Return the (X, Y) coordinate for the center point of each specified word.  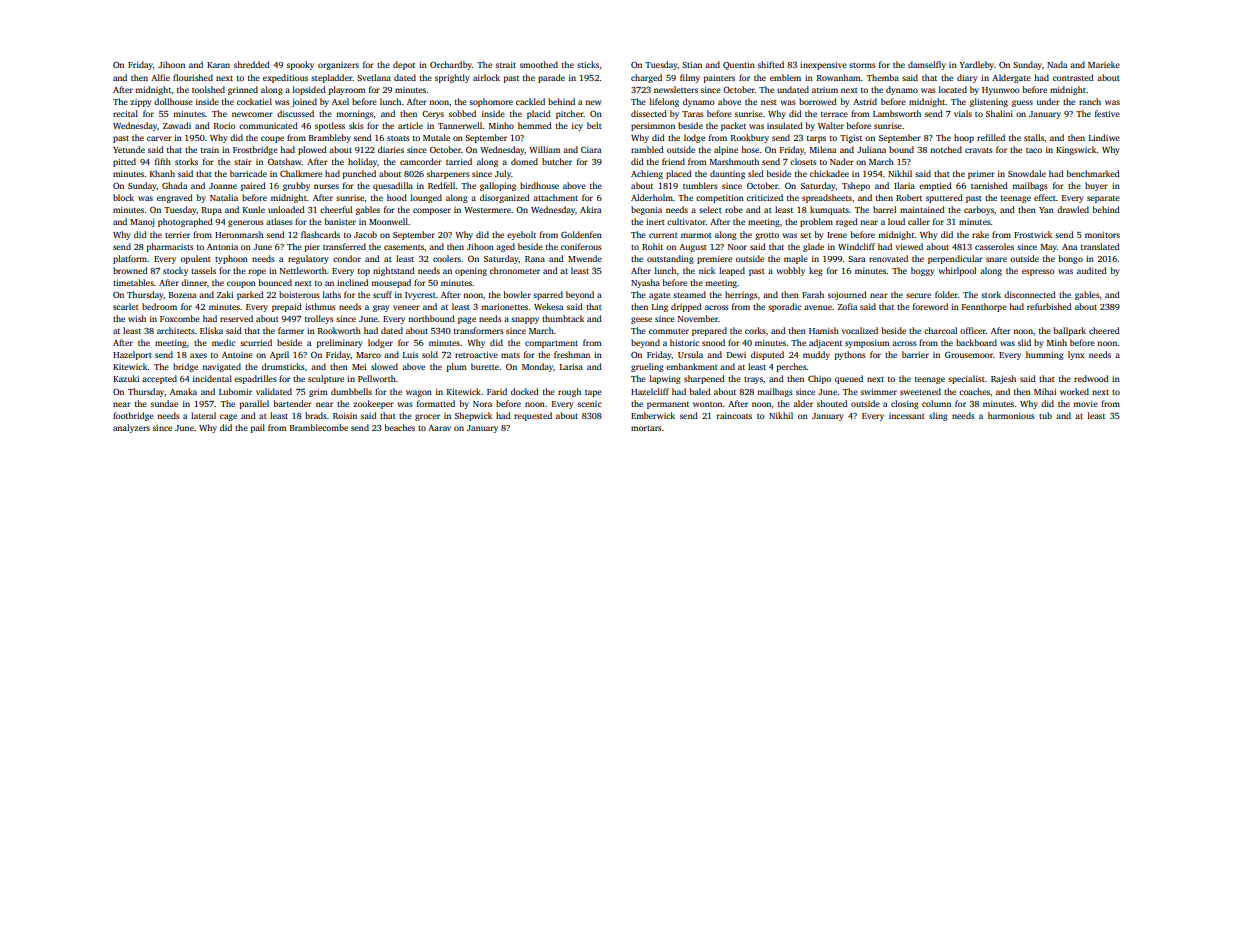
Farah (813, 294)
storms (862, 65)
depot (404, 65)
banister (340, 221)
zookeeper (373, 404)
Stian (692, 64)
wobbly (791, 271)
